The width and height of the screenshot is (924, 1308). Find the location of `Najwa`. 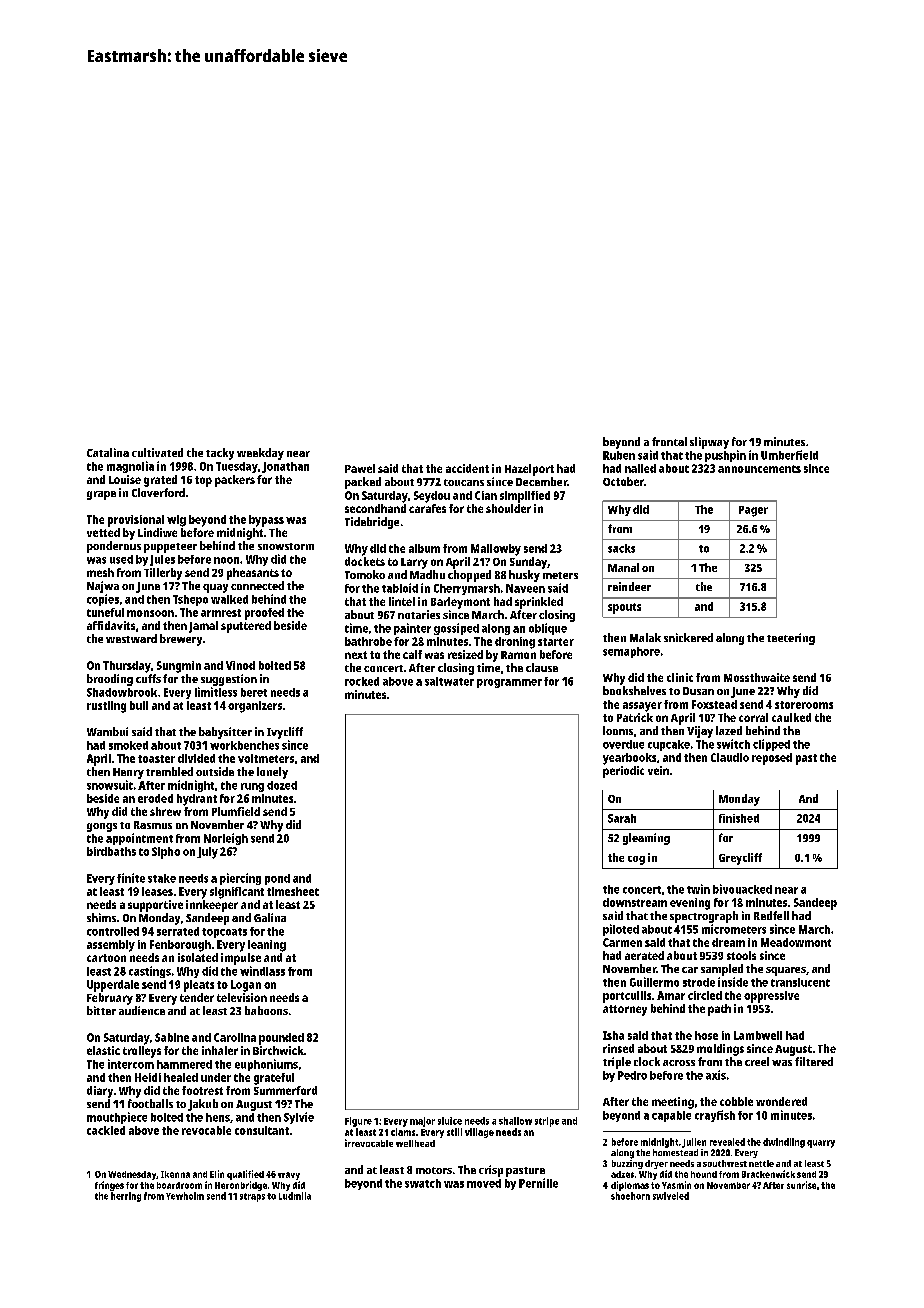

Najwa is located at coordinates (103, 587).
